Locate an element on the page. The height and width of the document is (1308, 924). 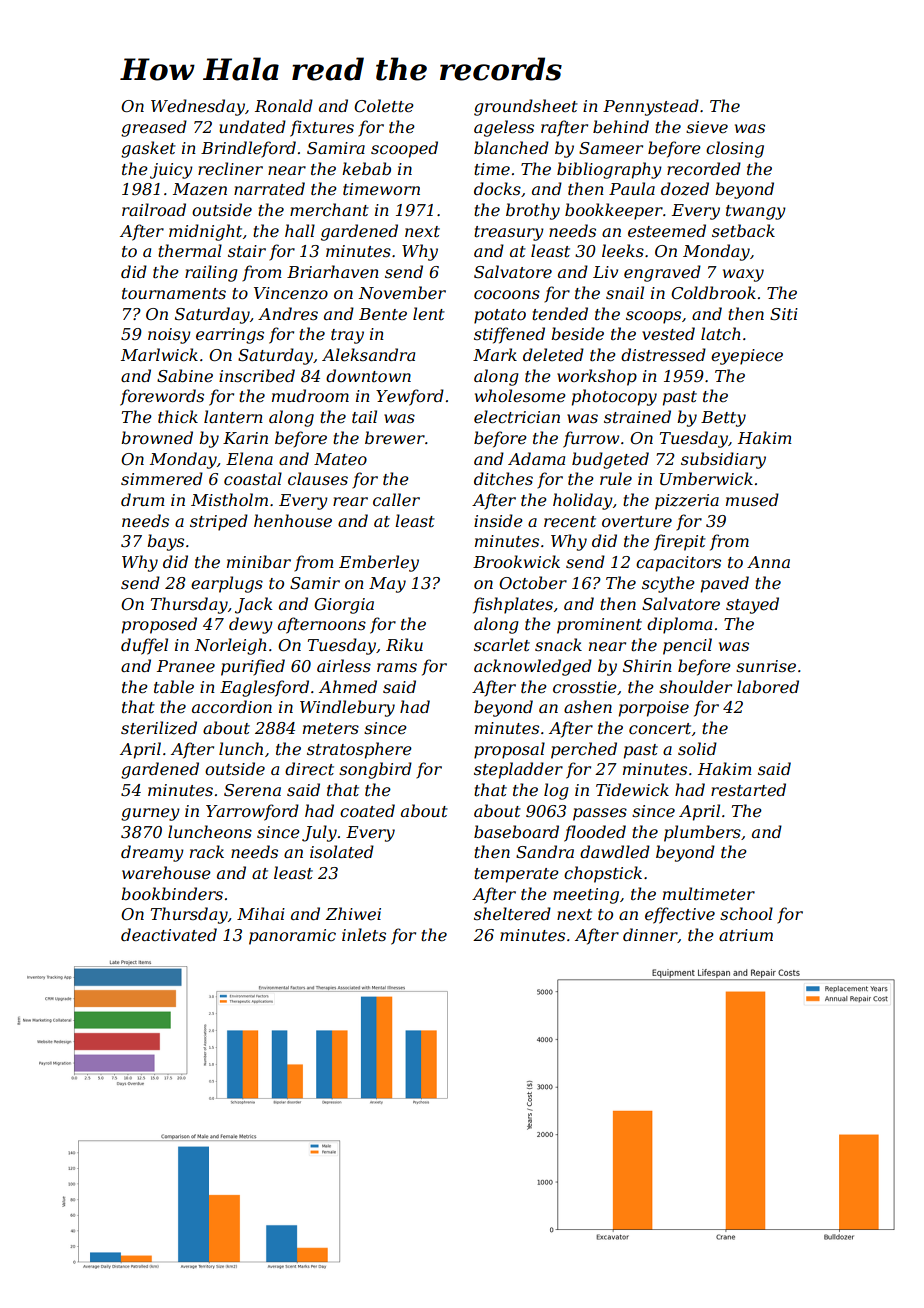
bays is located at coordinates (165, 542).
